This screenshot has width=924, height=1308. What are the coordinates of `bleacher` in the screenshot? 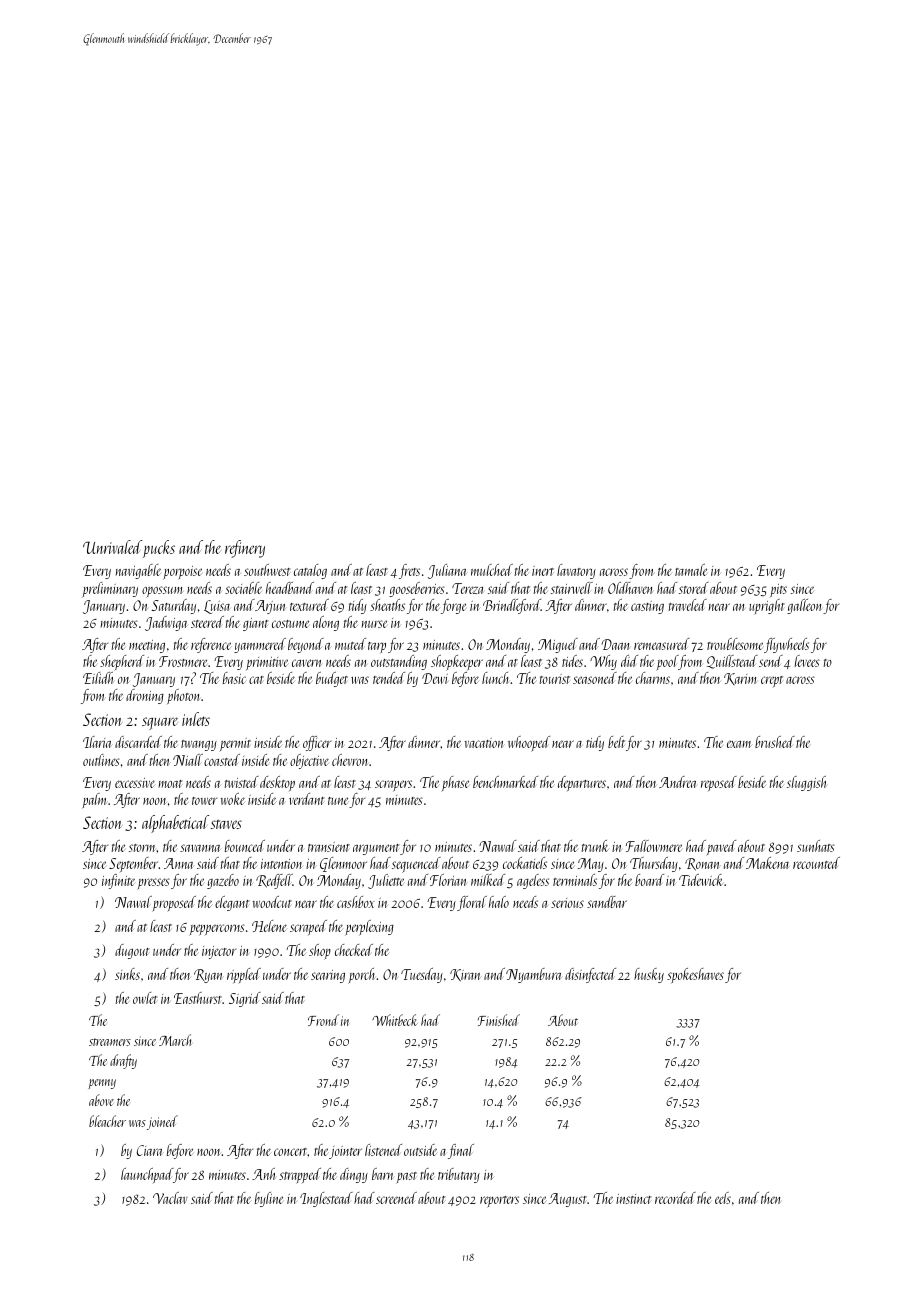 It's located at (107, 1121).
